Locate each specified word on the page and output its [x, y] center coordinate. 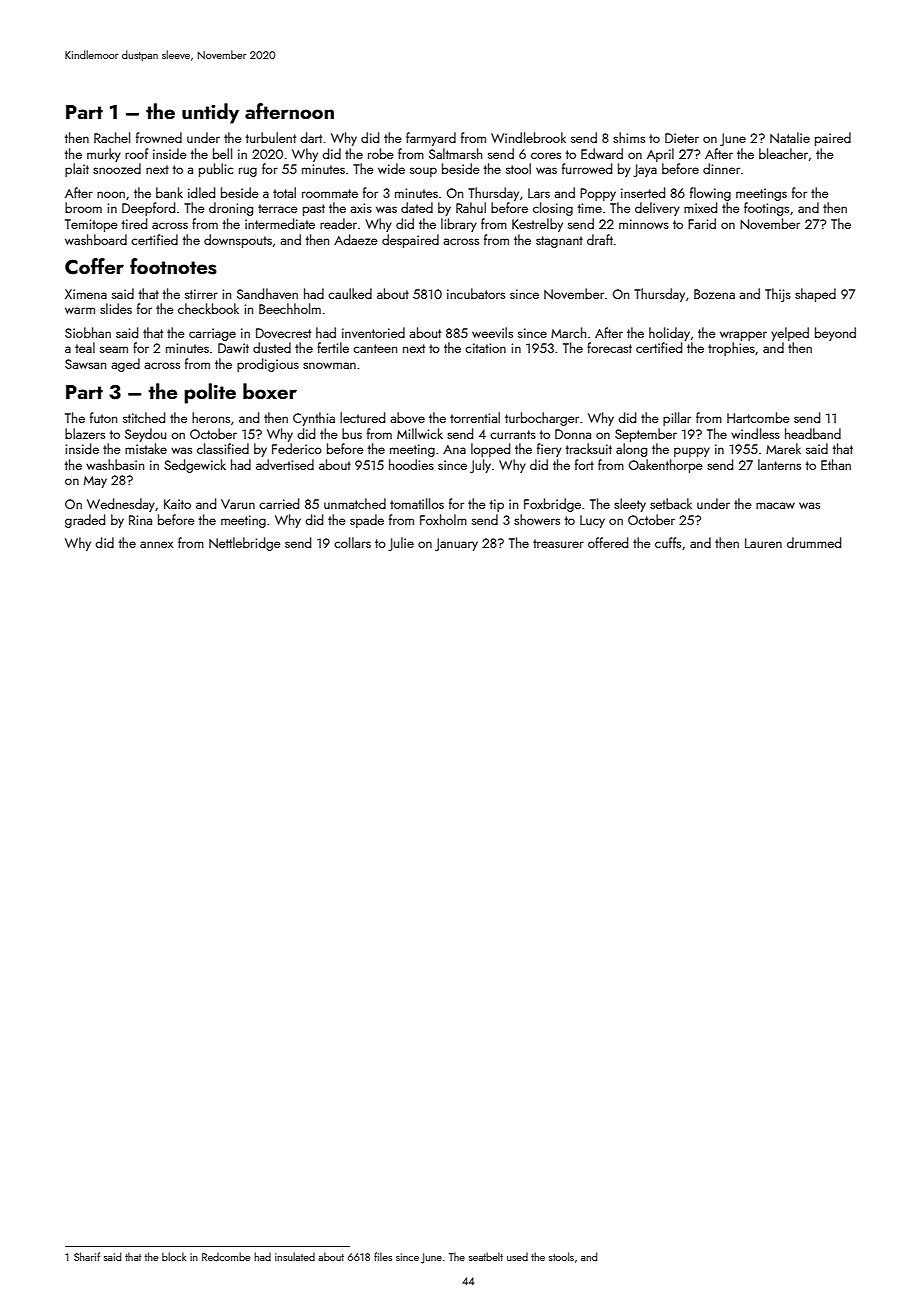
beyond [835, 334]
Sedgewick [195, 466]
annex [156, 544]
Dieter [682, 138]
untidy [210, 113]
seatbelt [486, 1256]
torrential [475, 417]
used [517, 1257]
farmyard [431, 139]
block [174, 1256]
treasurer [558, 543]
